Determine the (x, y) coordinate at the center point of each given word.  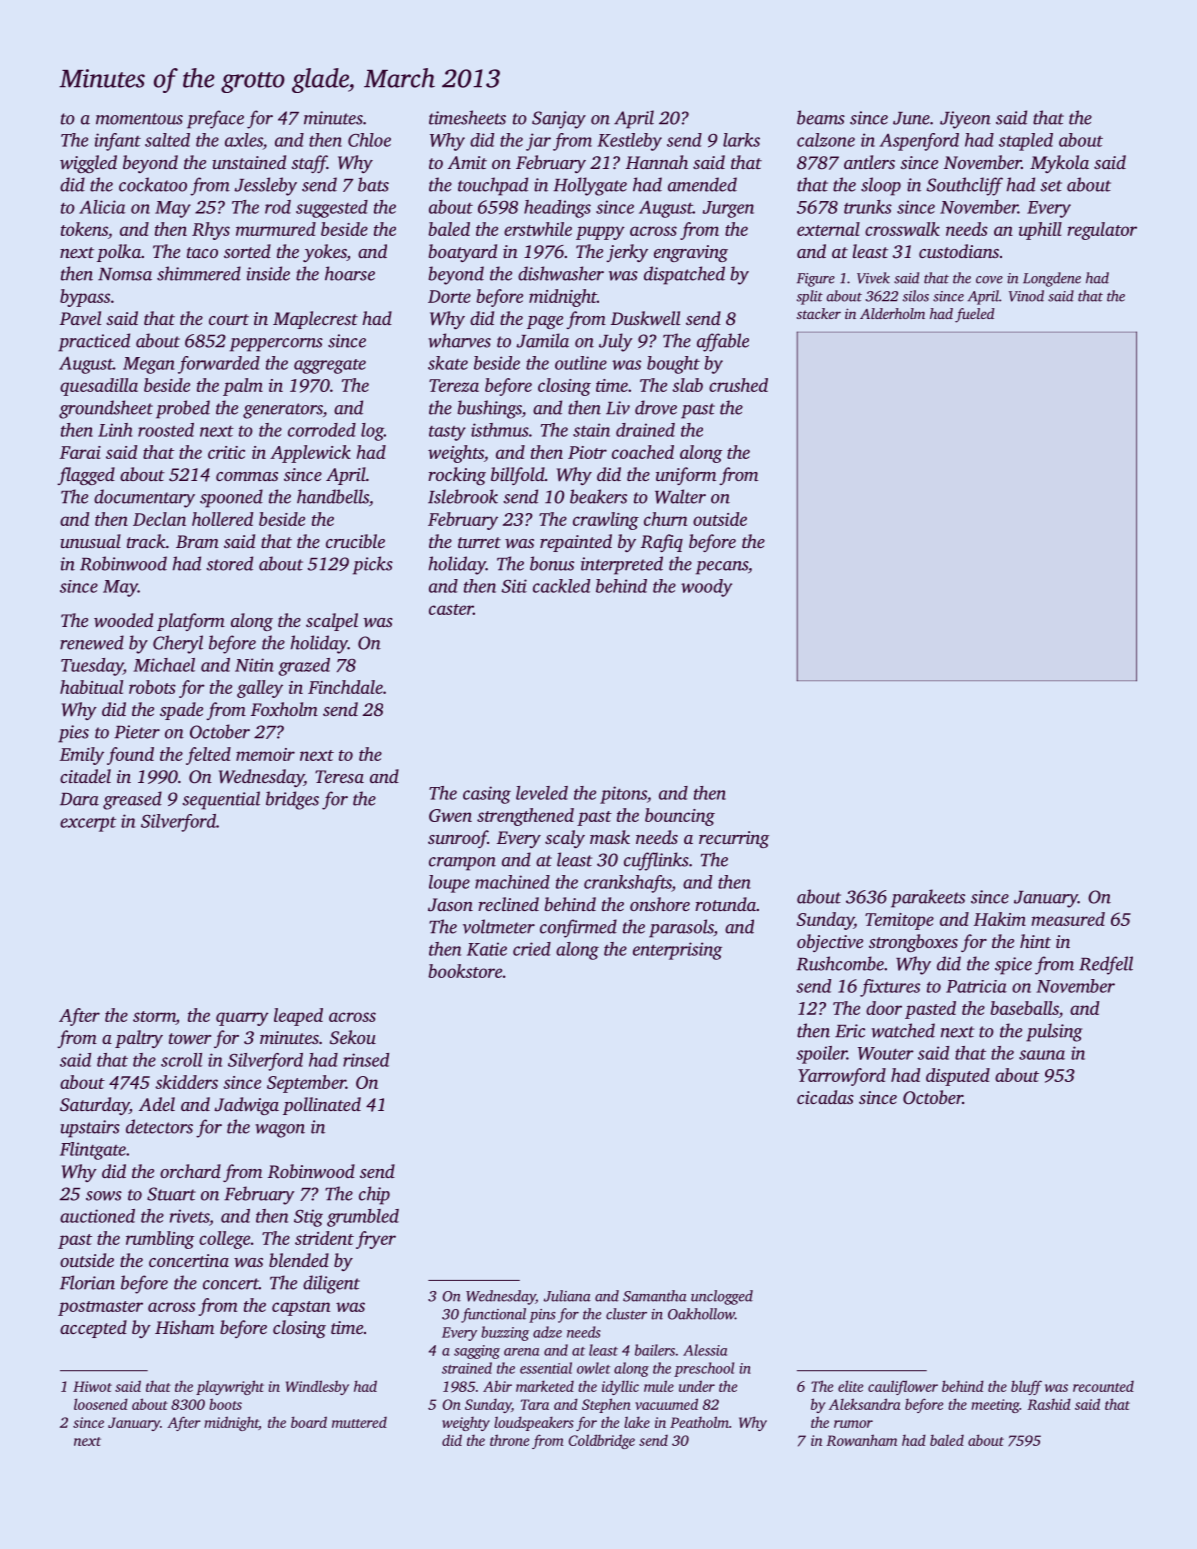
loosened (101, 1404)
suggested (332, 209)
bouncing (680, 817)
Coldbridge (601, 1441)
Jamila (542, 340)
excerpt (88, 824)
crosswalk (902, 229)
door (884, 1008)
